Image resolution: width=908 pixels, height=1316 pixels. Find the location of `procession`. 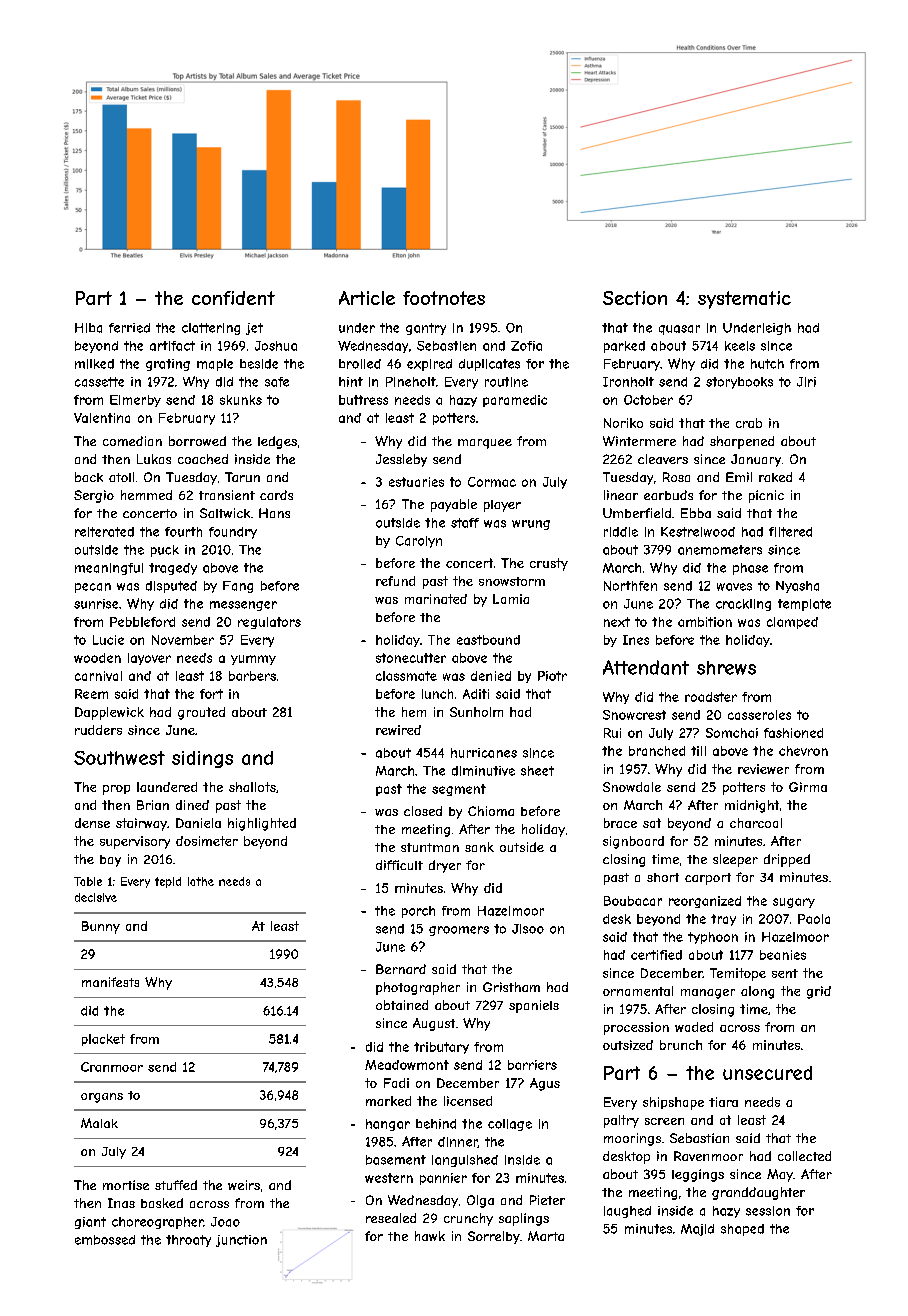

procession is located at coordinates (636, 1028).
